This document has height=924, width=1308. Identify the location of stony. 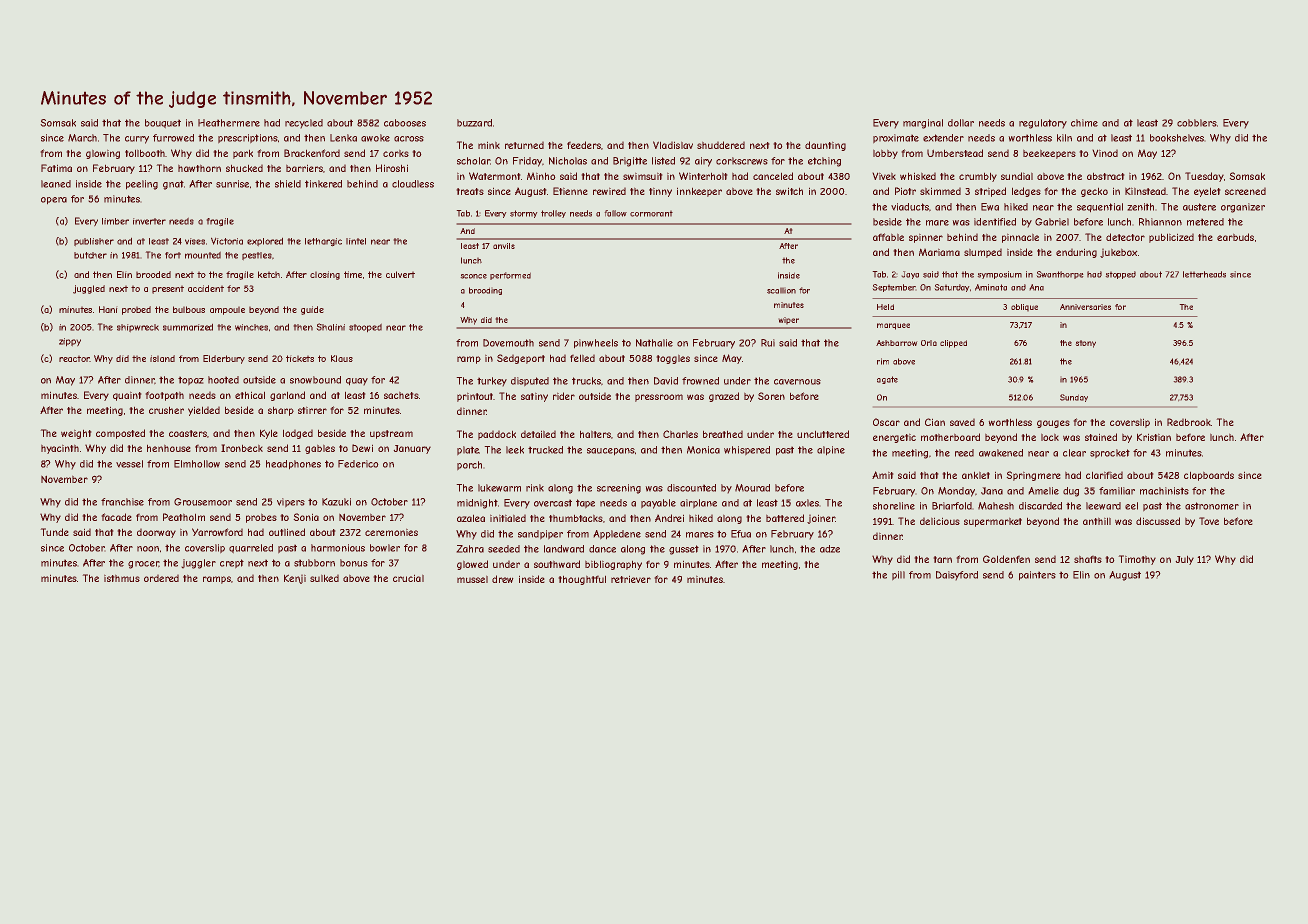
(1086, 344).
